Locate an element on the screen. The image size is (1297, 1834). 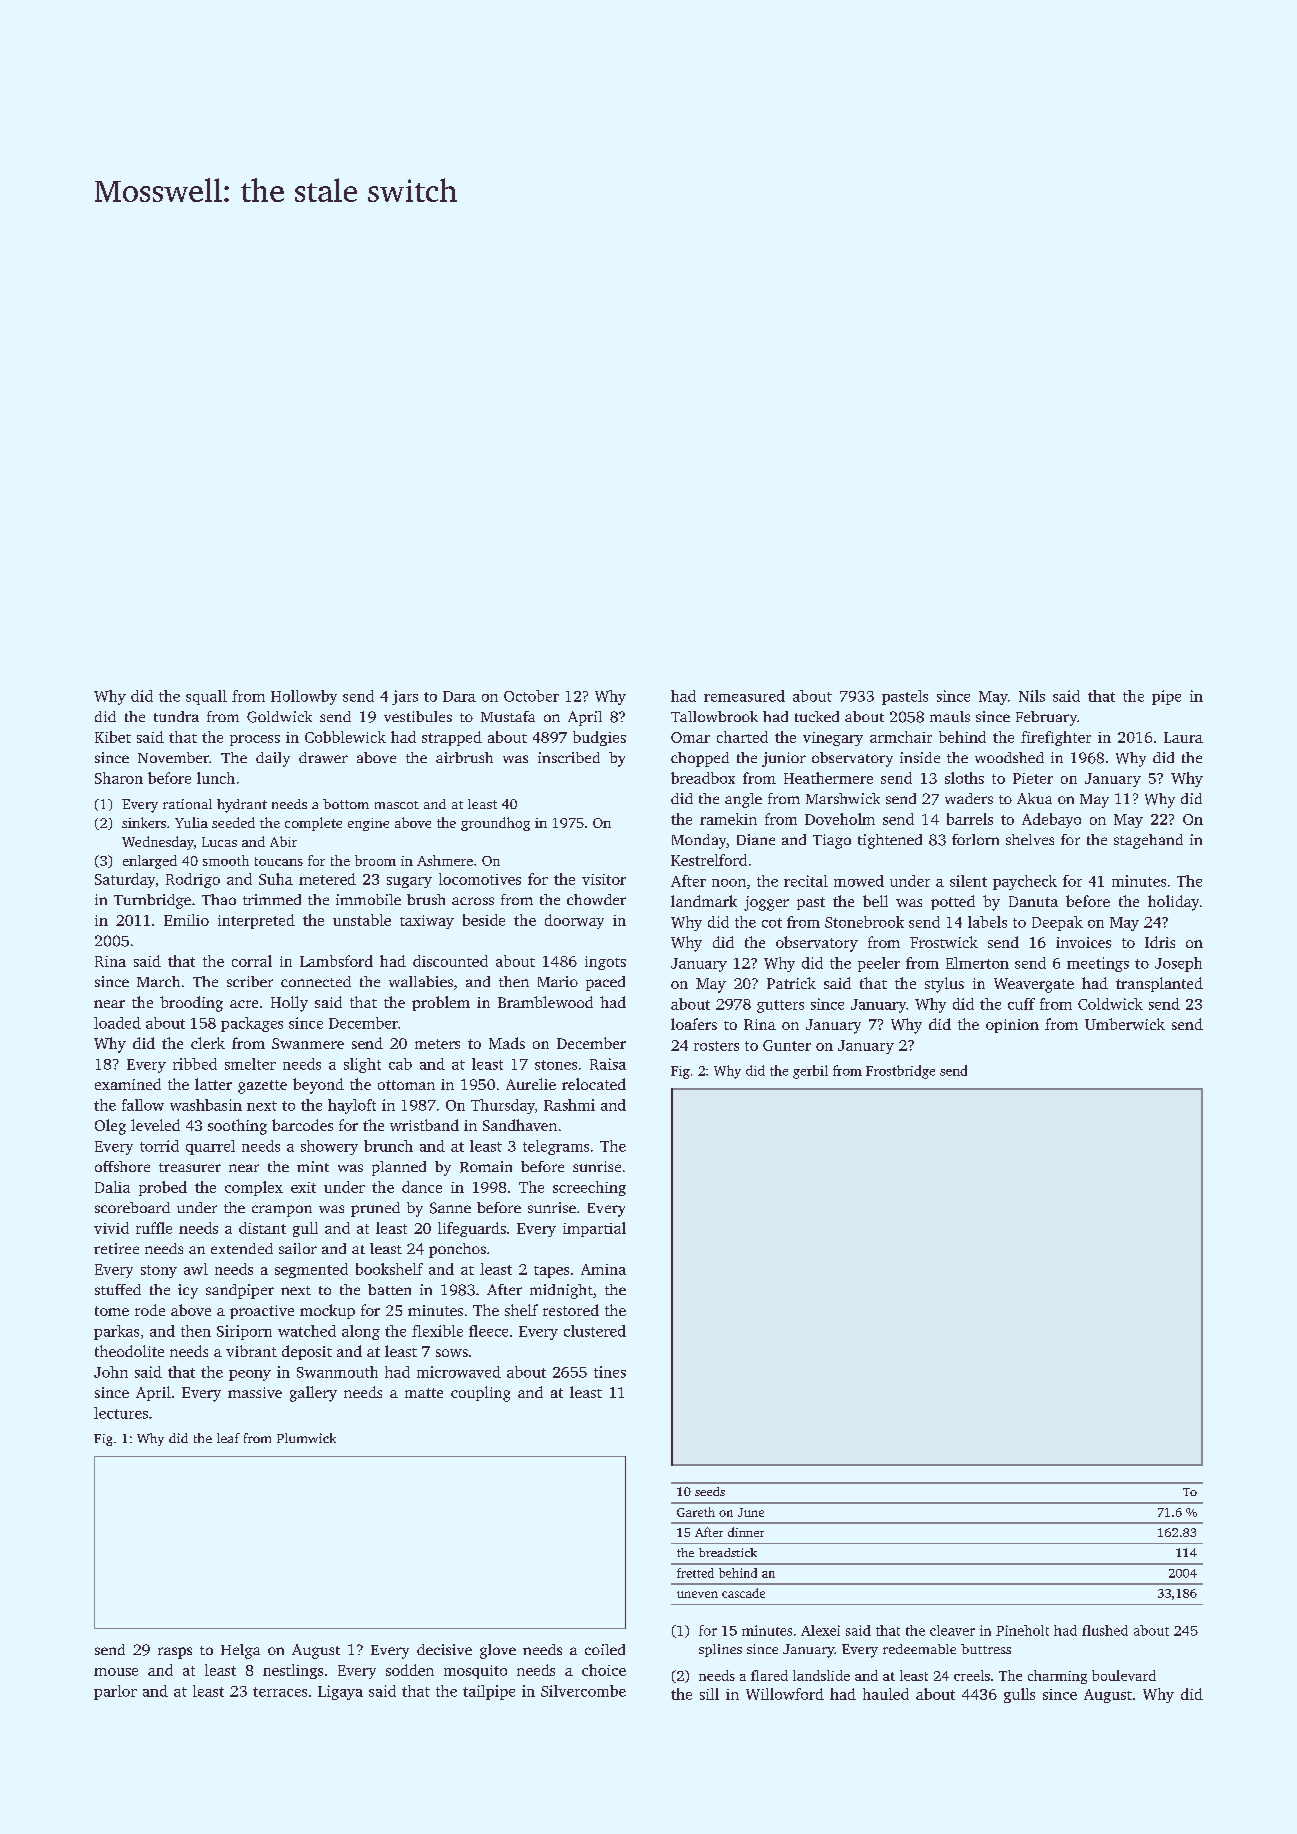
Ligaya is located at coordinates (340, 1692).
